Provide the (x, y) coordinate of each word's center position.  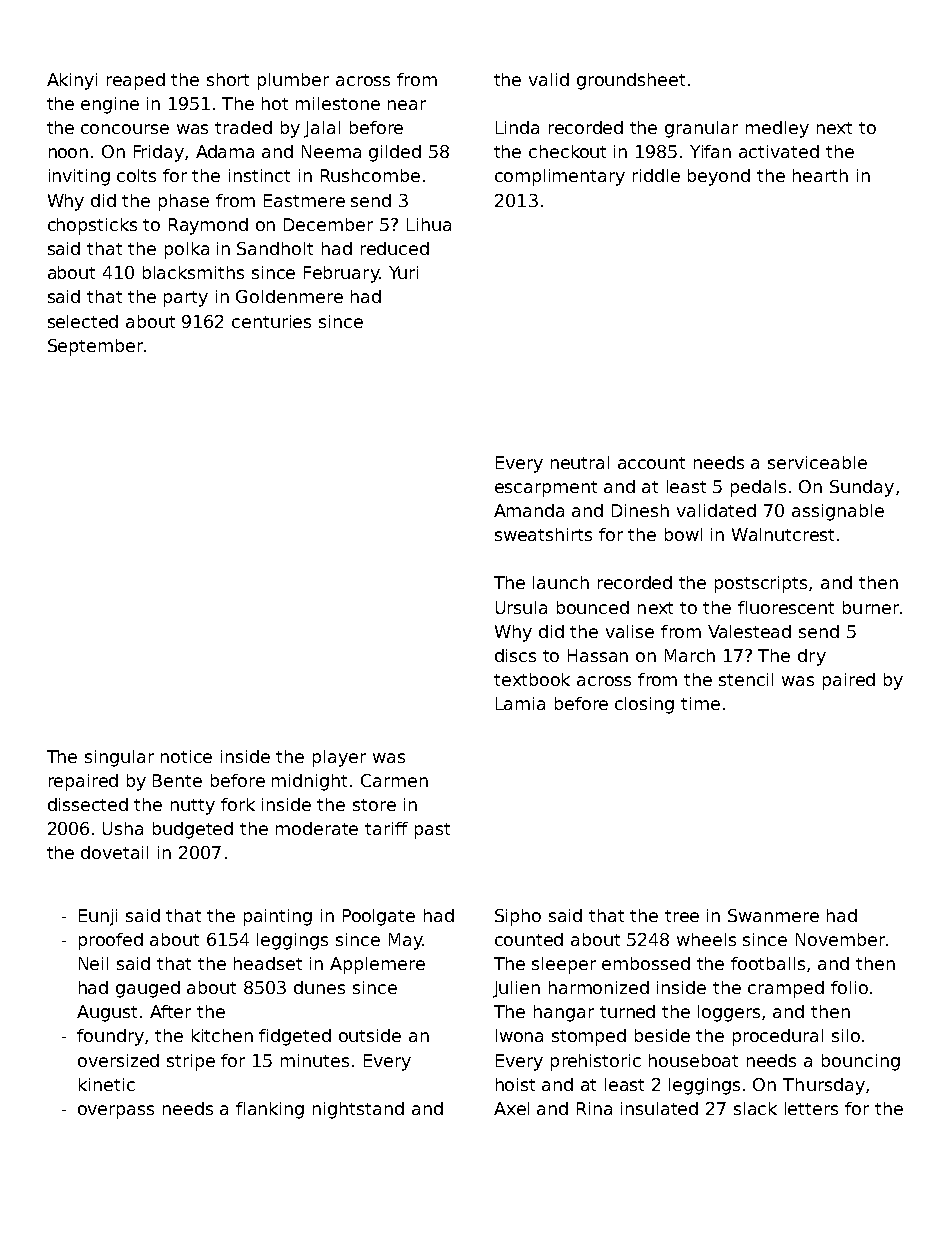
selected (83, 321)
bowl (683, 534)
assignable (838, 512)
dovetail (114, 852)
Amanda (529, 510)
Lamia (520, 703)
